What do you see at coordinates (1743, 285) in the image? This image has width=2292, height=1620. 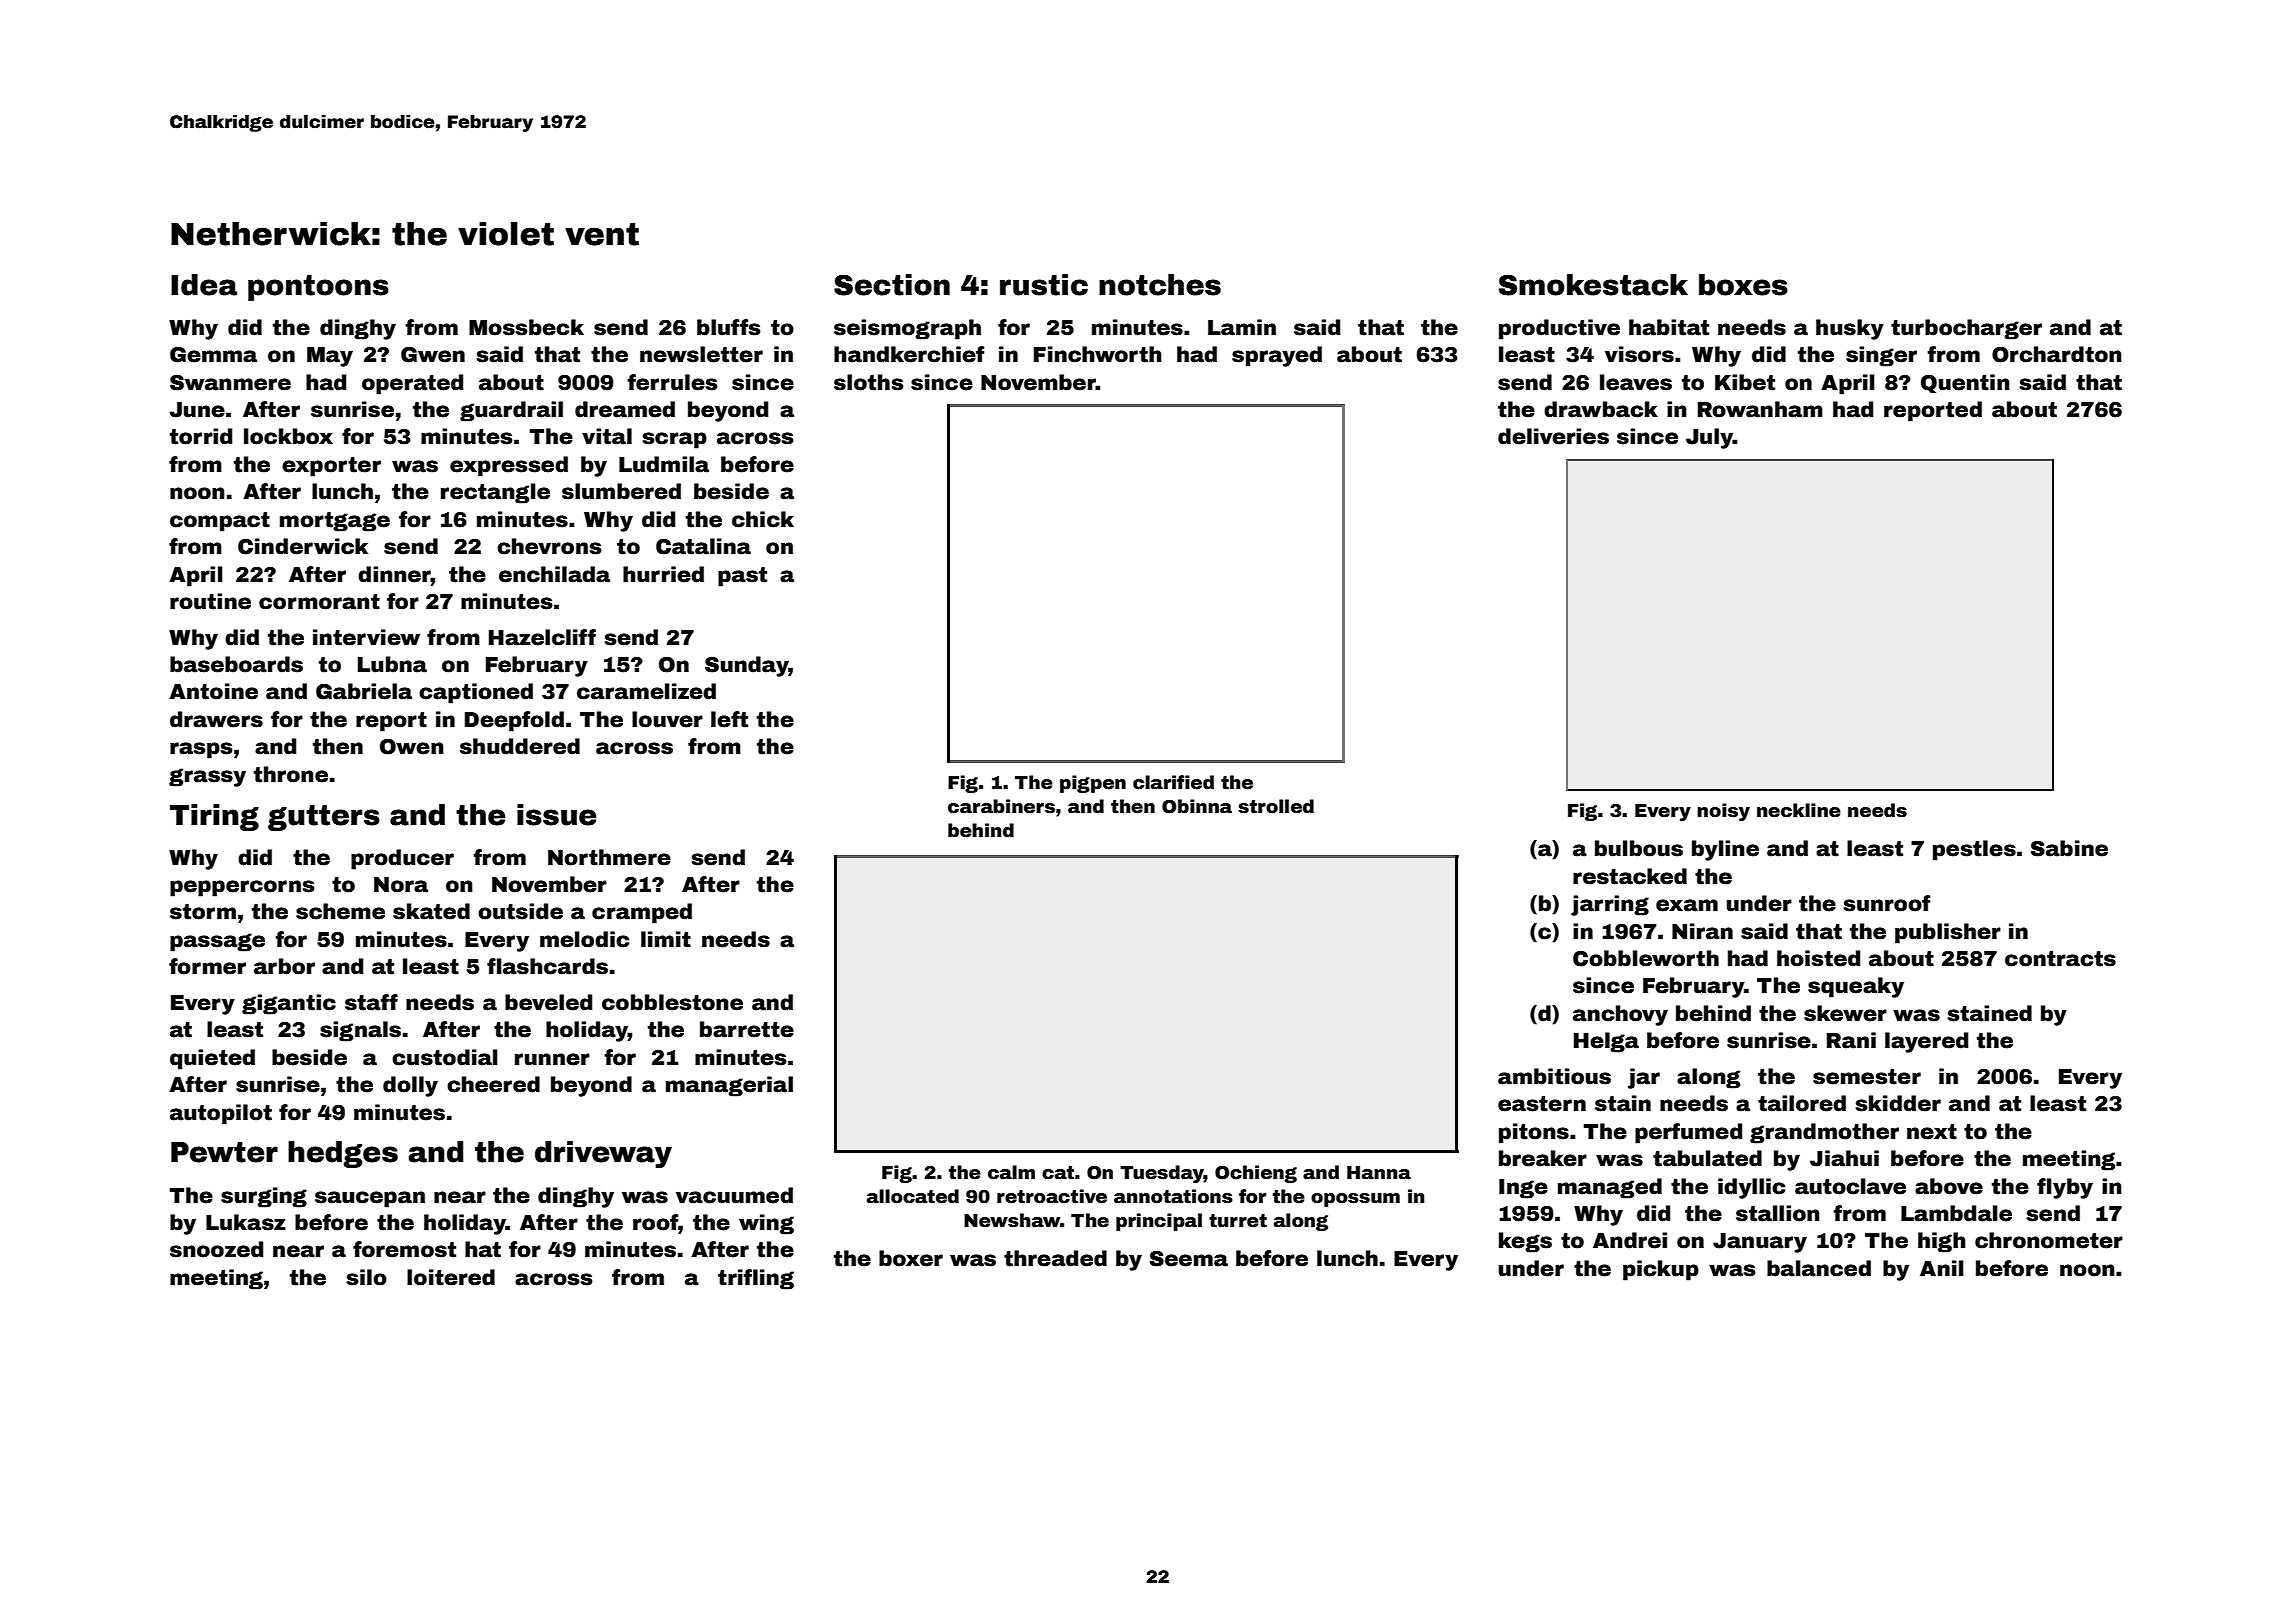 I see `boxes` at bounding box center [1743, 285].
